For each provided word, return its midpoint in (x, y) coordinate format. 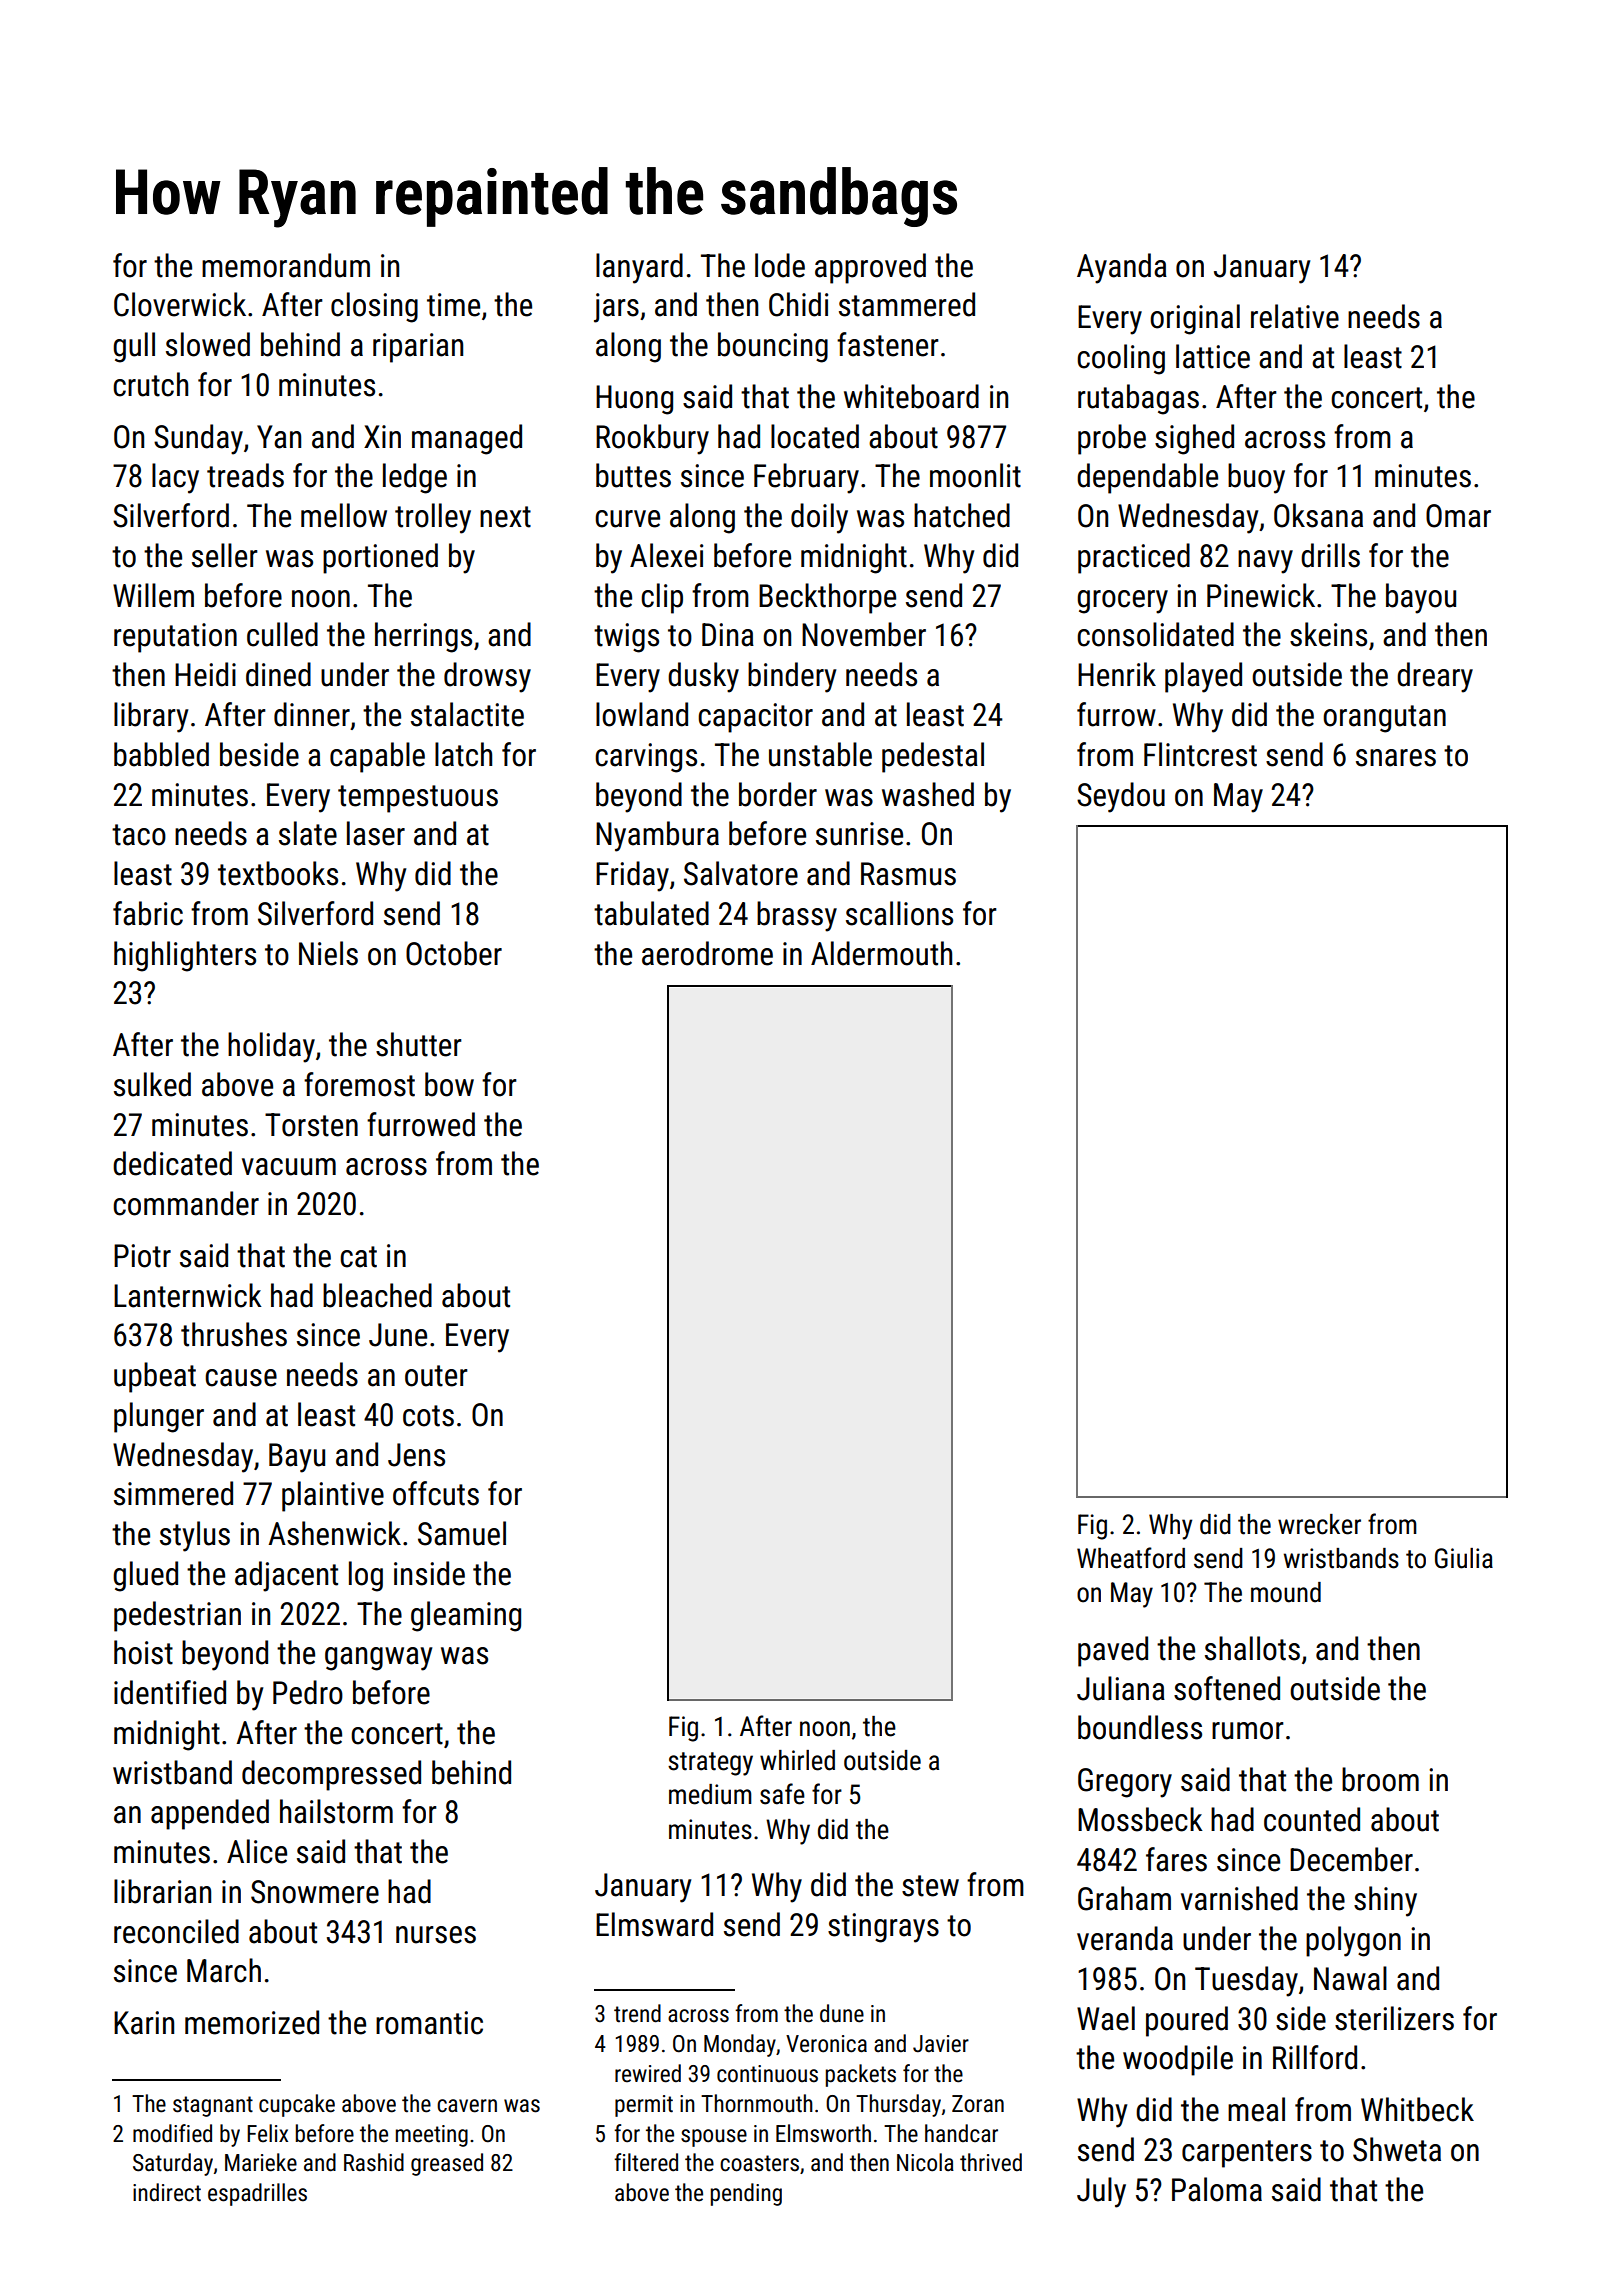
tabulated (651, 913)
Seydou (1121, 797)
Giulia (1464, 1558)
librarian (162, 1891)
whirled (797, 1760)
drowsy (487, 677)
